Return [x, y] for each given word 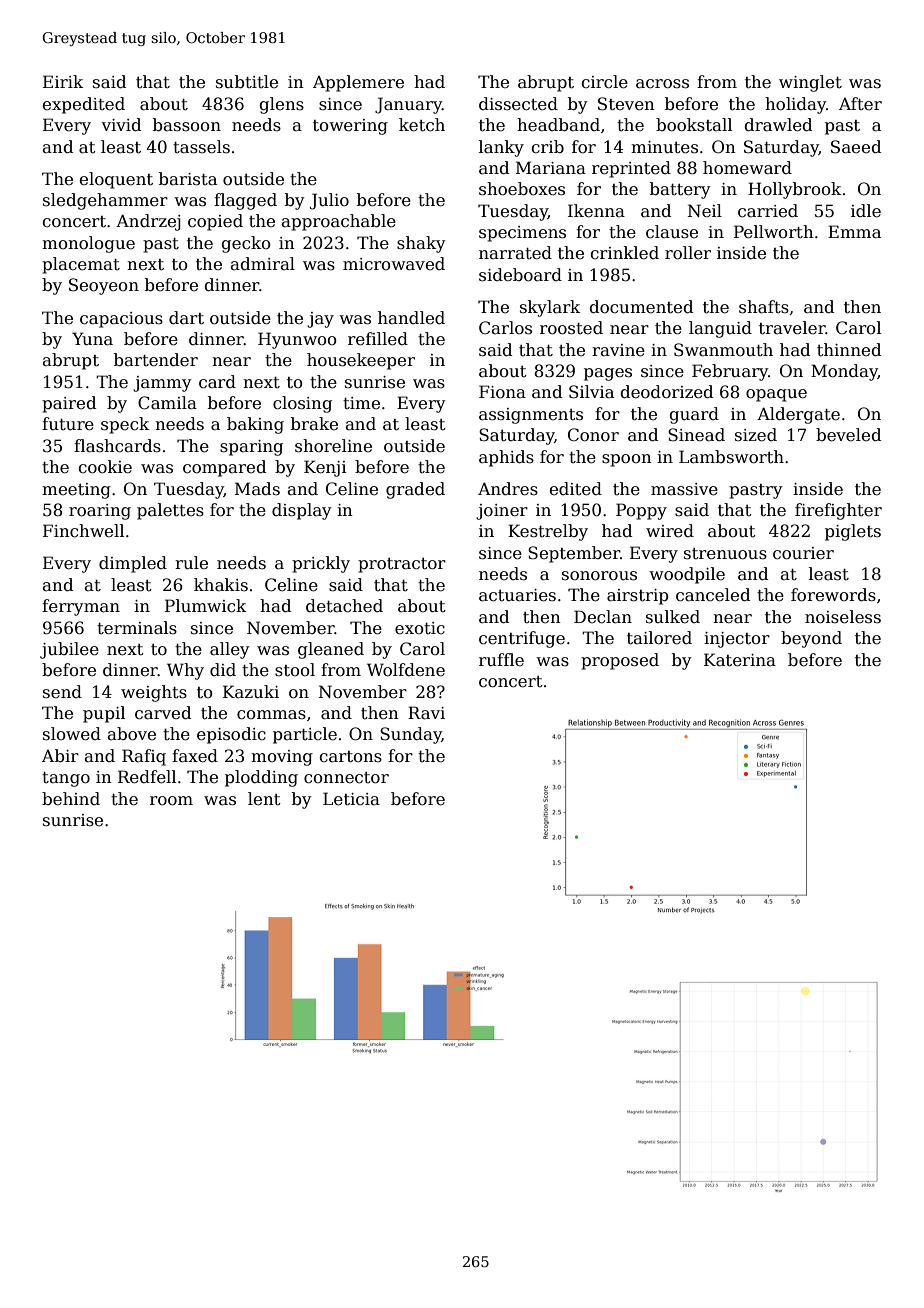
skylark [550, 308]
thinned [849, 350]
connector [346, 778]
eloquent [116, 180]
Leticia [351, 799]
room [171, 801]
